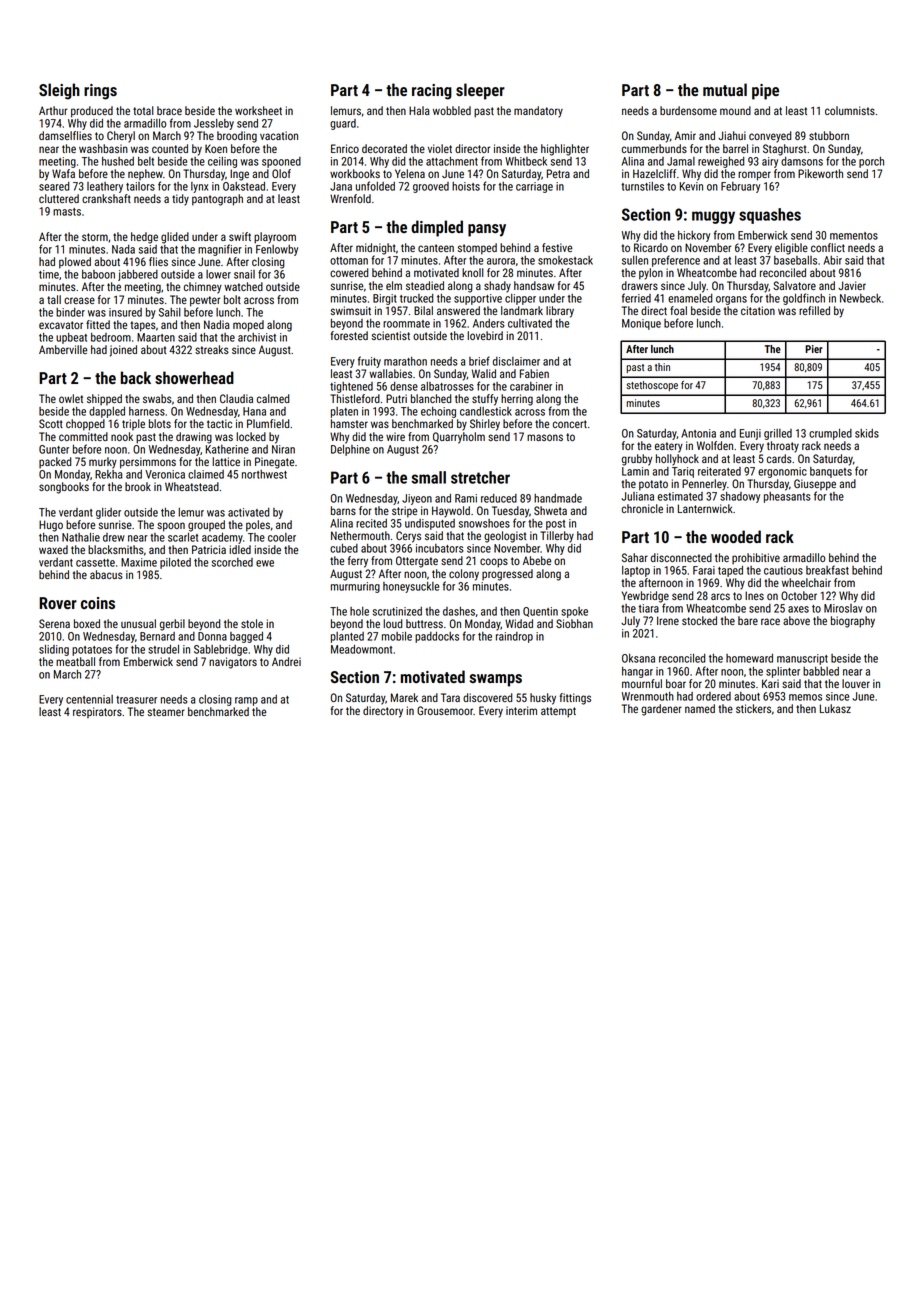 This image has width=924, height=1308. I want to click on respirators, so click(97, 712).
